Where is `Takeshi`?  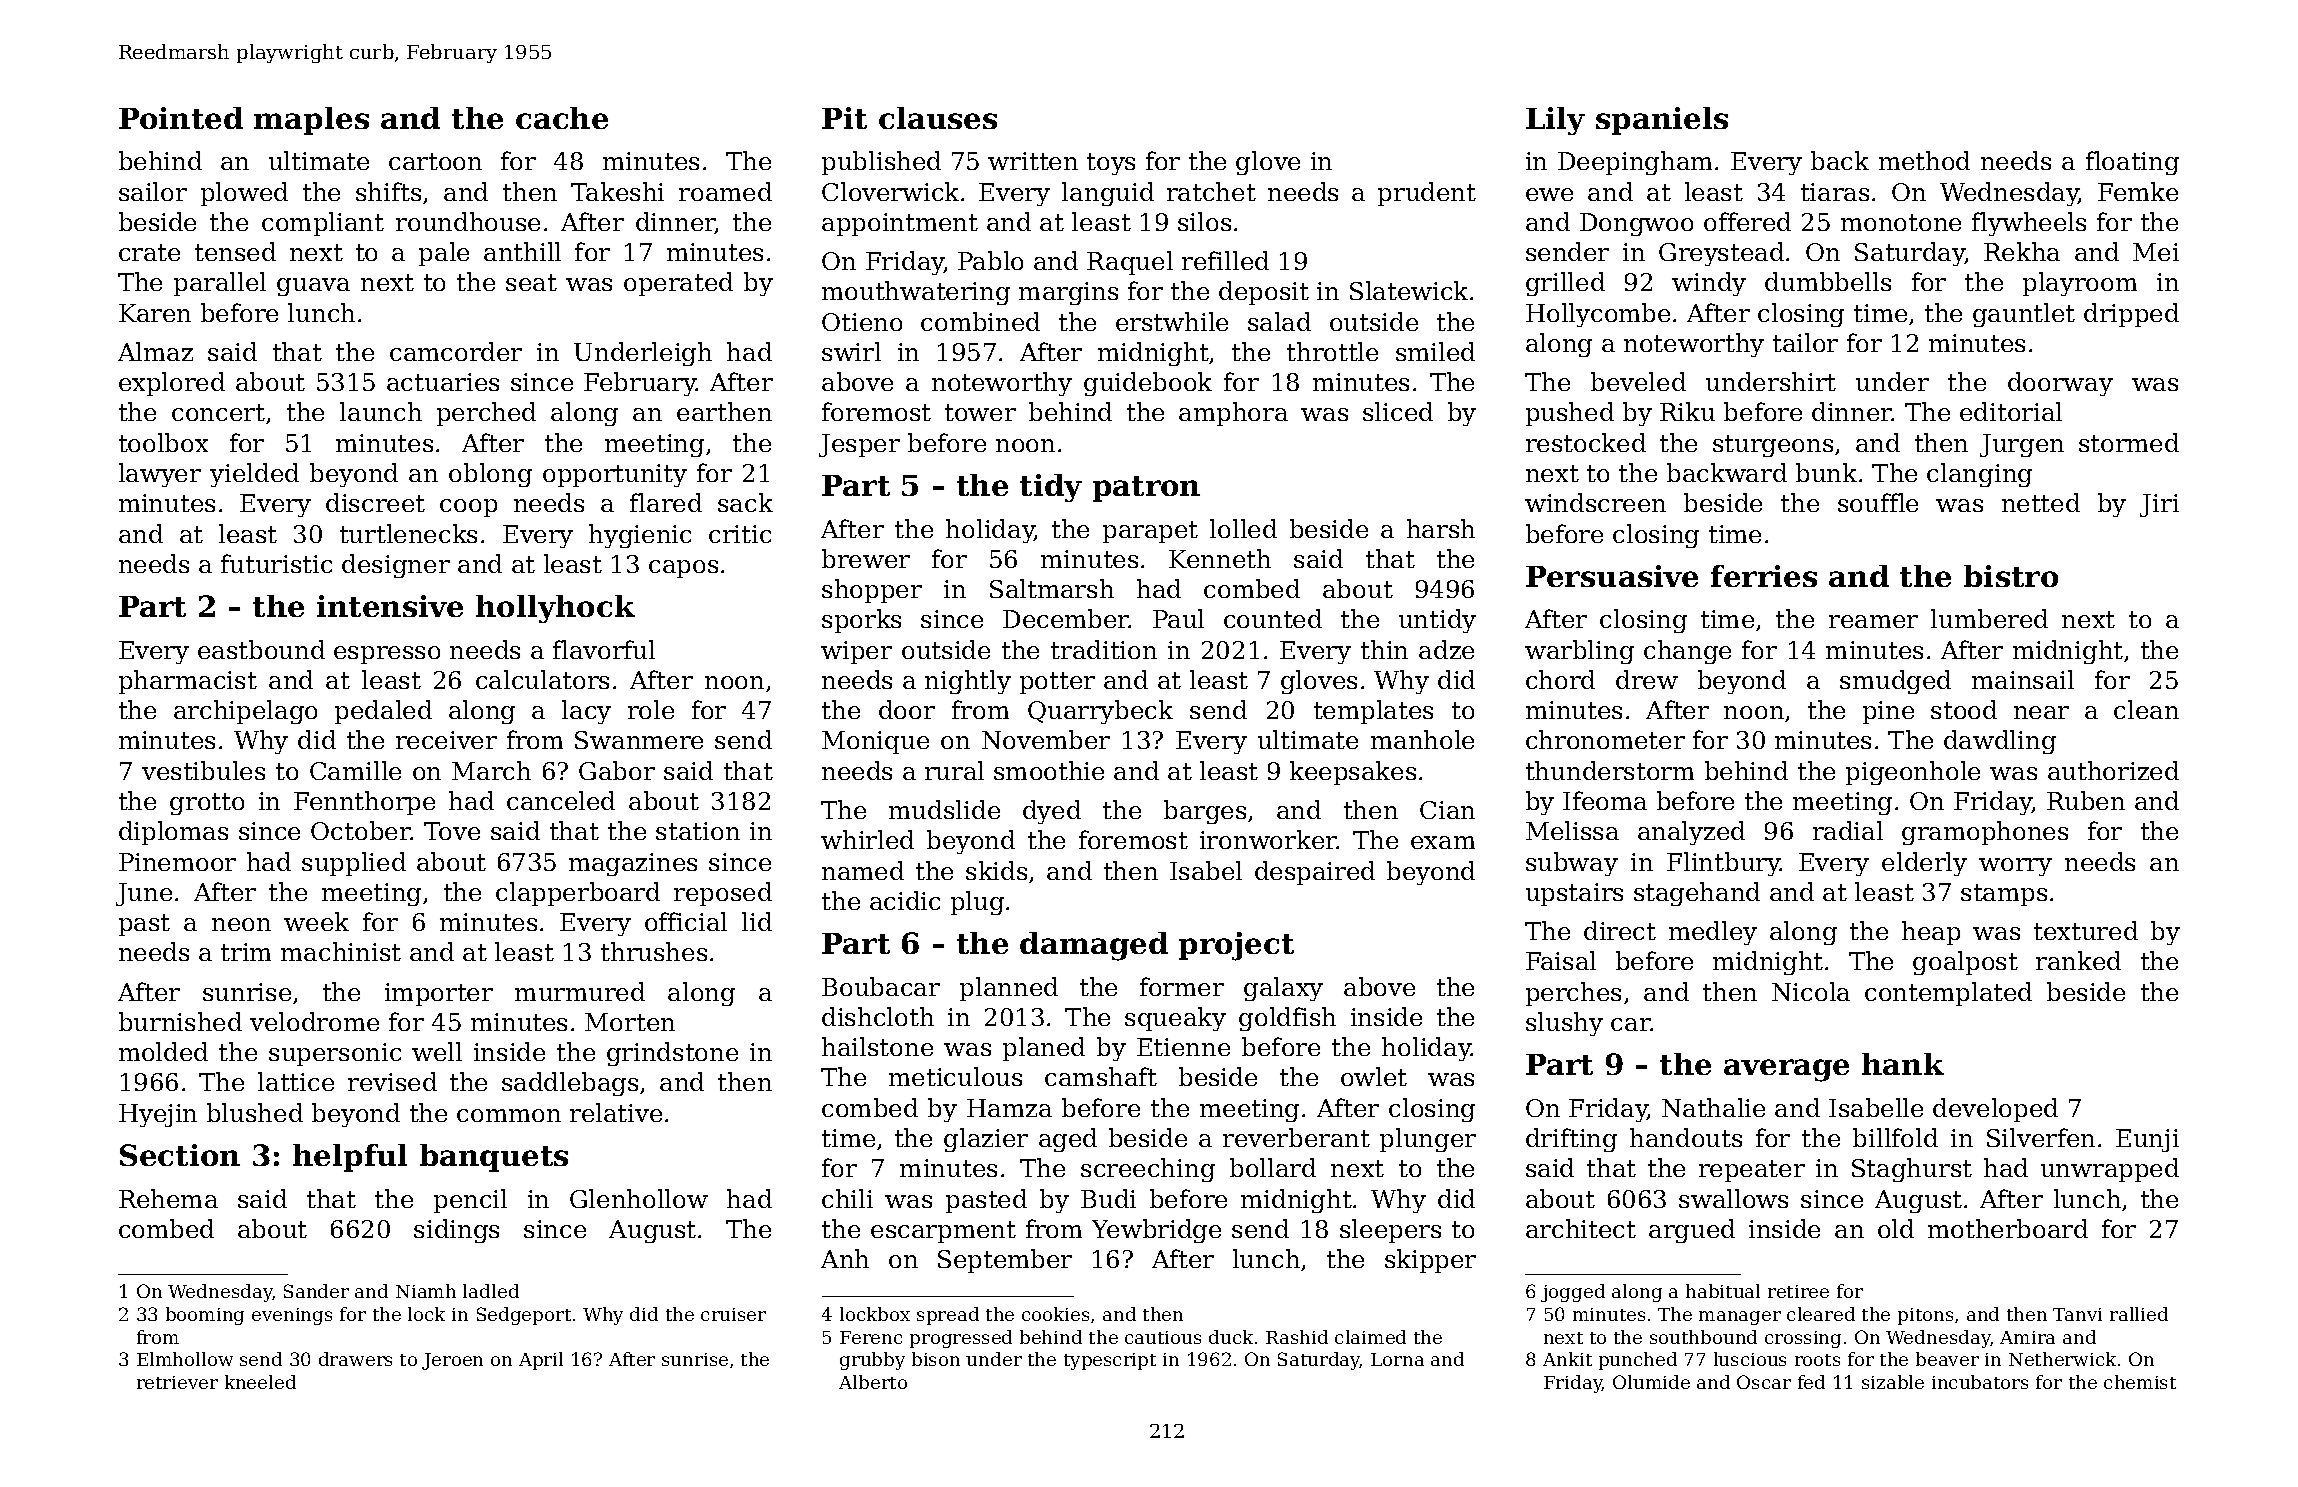
Takeshi is located at coordinates (617, 191).
